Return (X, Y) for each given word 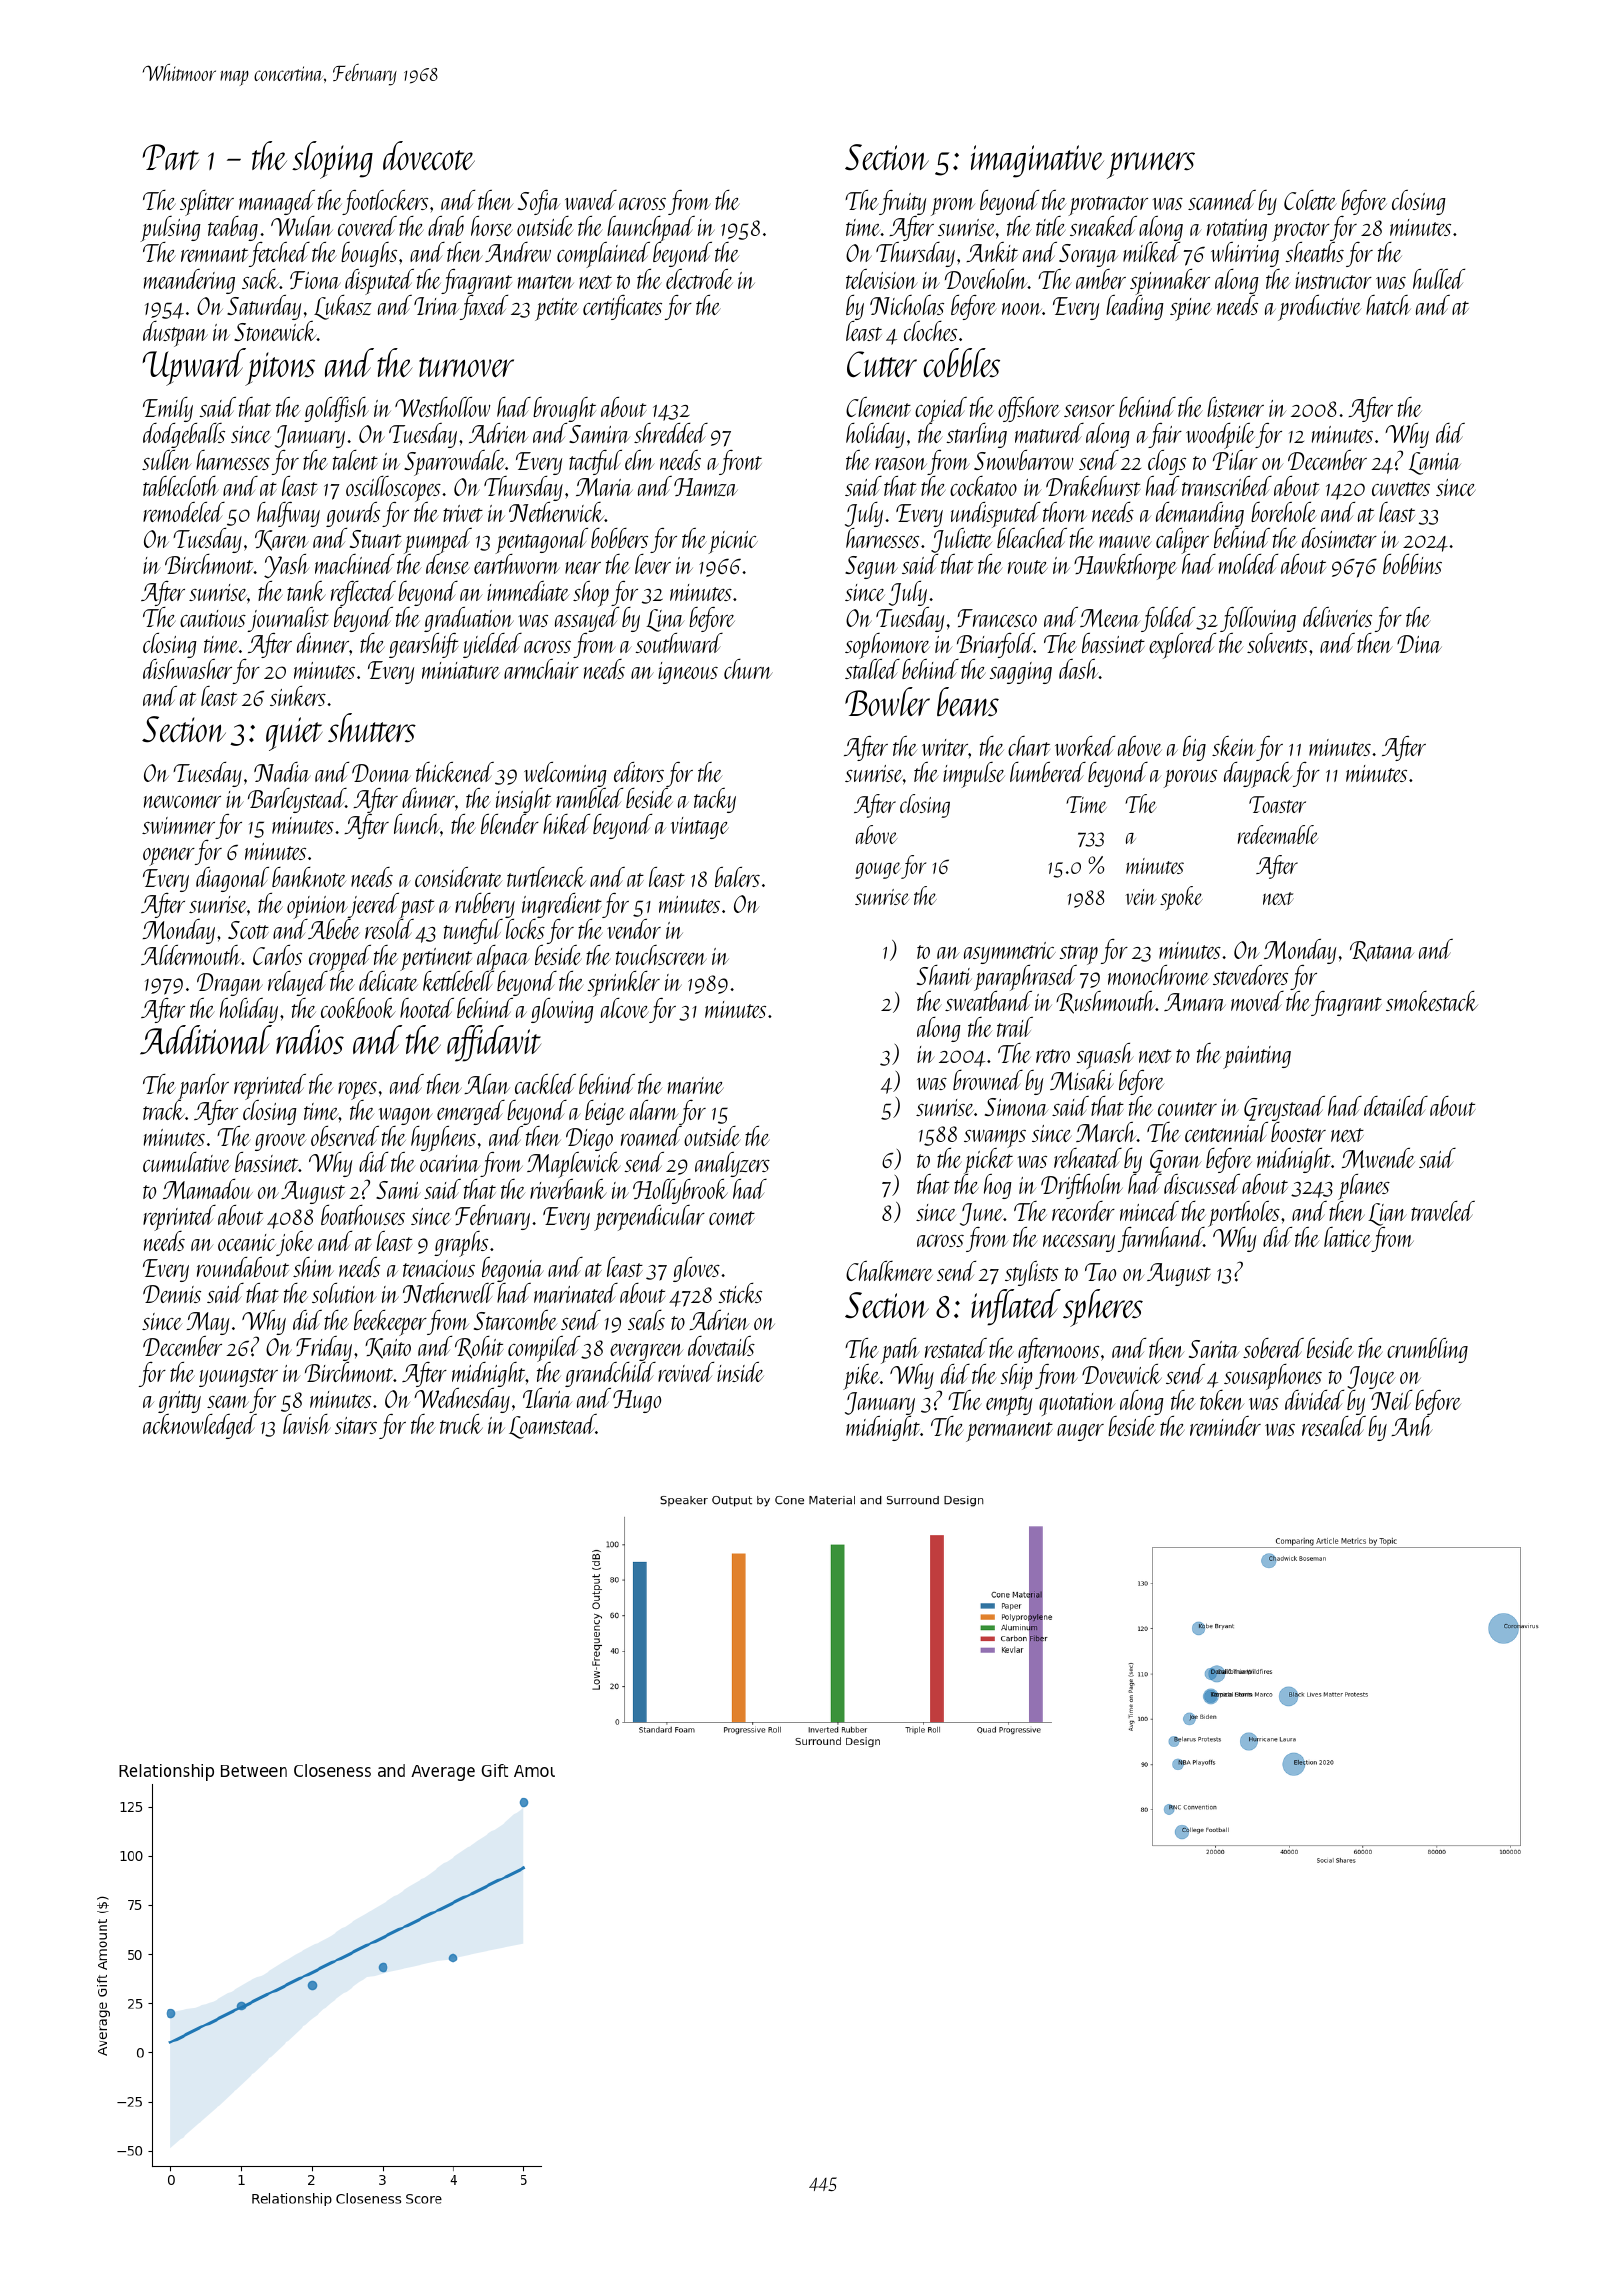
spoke (1181, 898)
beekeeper (390, 1323)
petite (557, 309)
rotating (1237, 230)
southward (679, 643)
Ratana (1382, 951)
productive (1319, 308)
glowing (562, 1010)
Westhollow (442, 407)
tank (306, 591)
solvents (1277, 643)
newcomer (182, 802)
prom (953, 207)
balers (737, 877)
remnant (214, 255)
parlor (203, 1087)
